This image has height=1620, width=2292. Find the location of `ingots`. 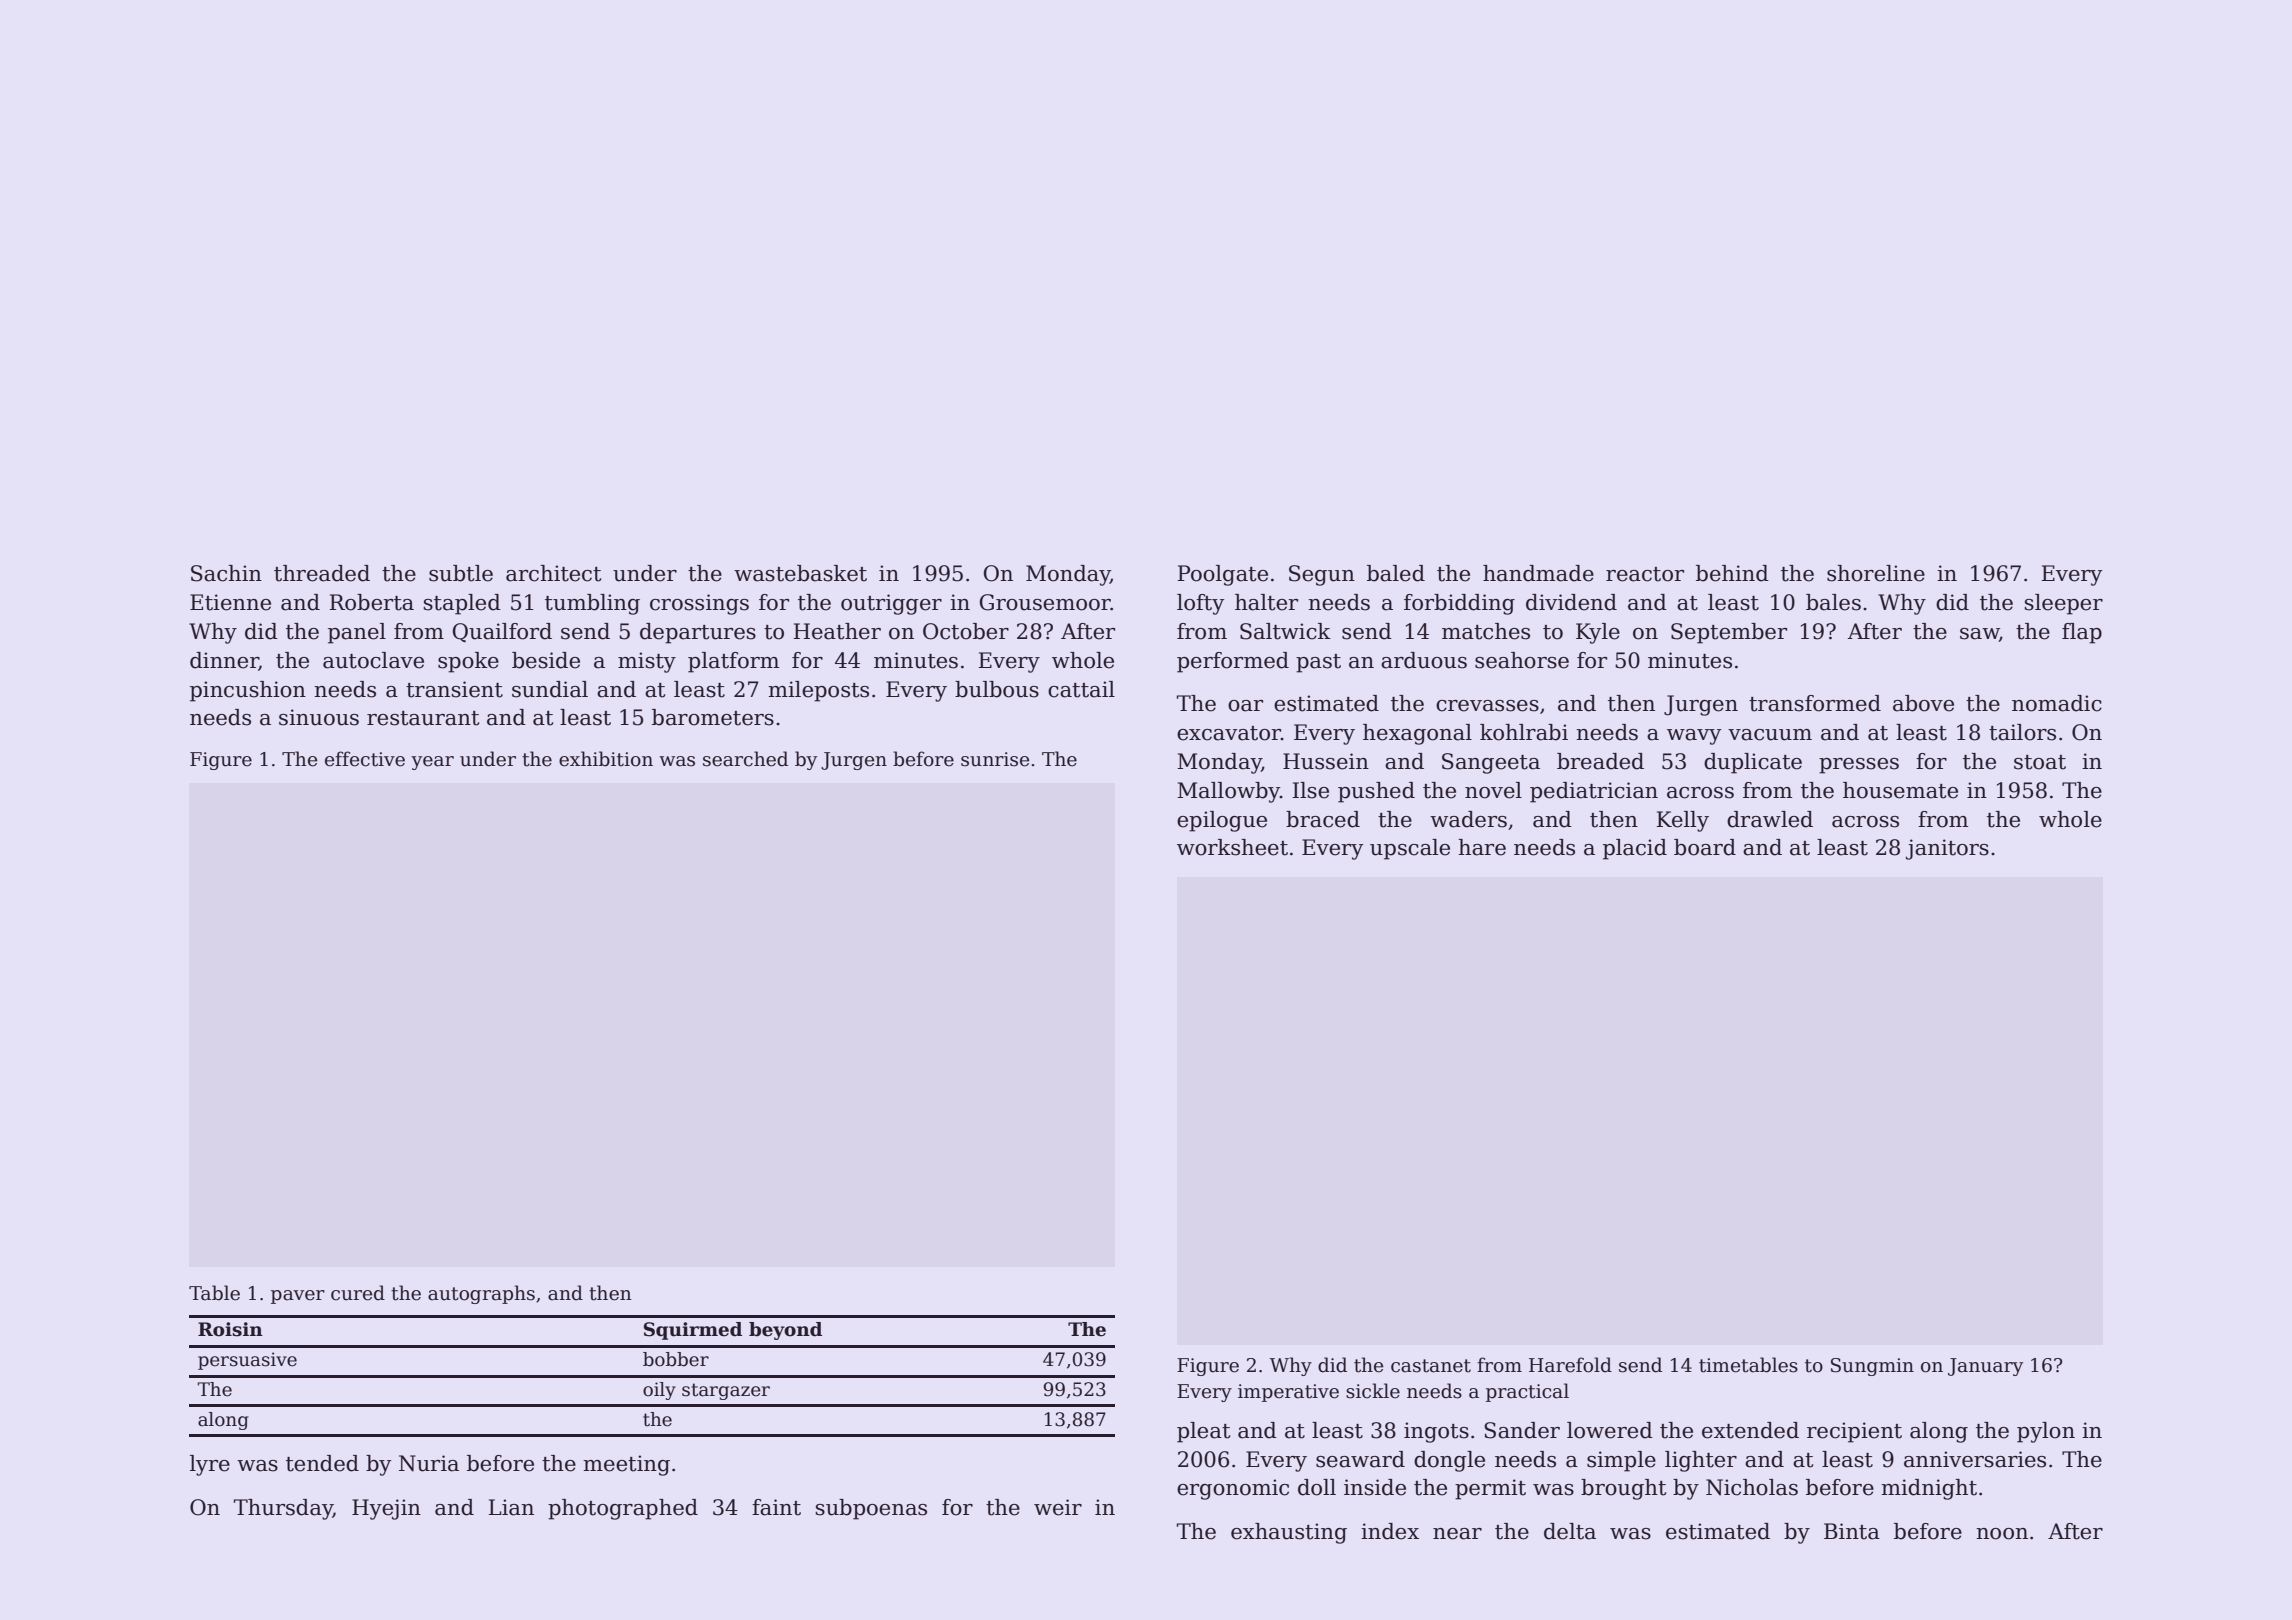

ingots is located at coordinates (1436, 1432).
